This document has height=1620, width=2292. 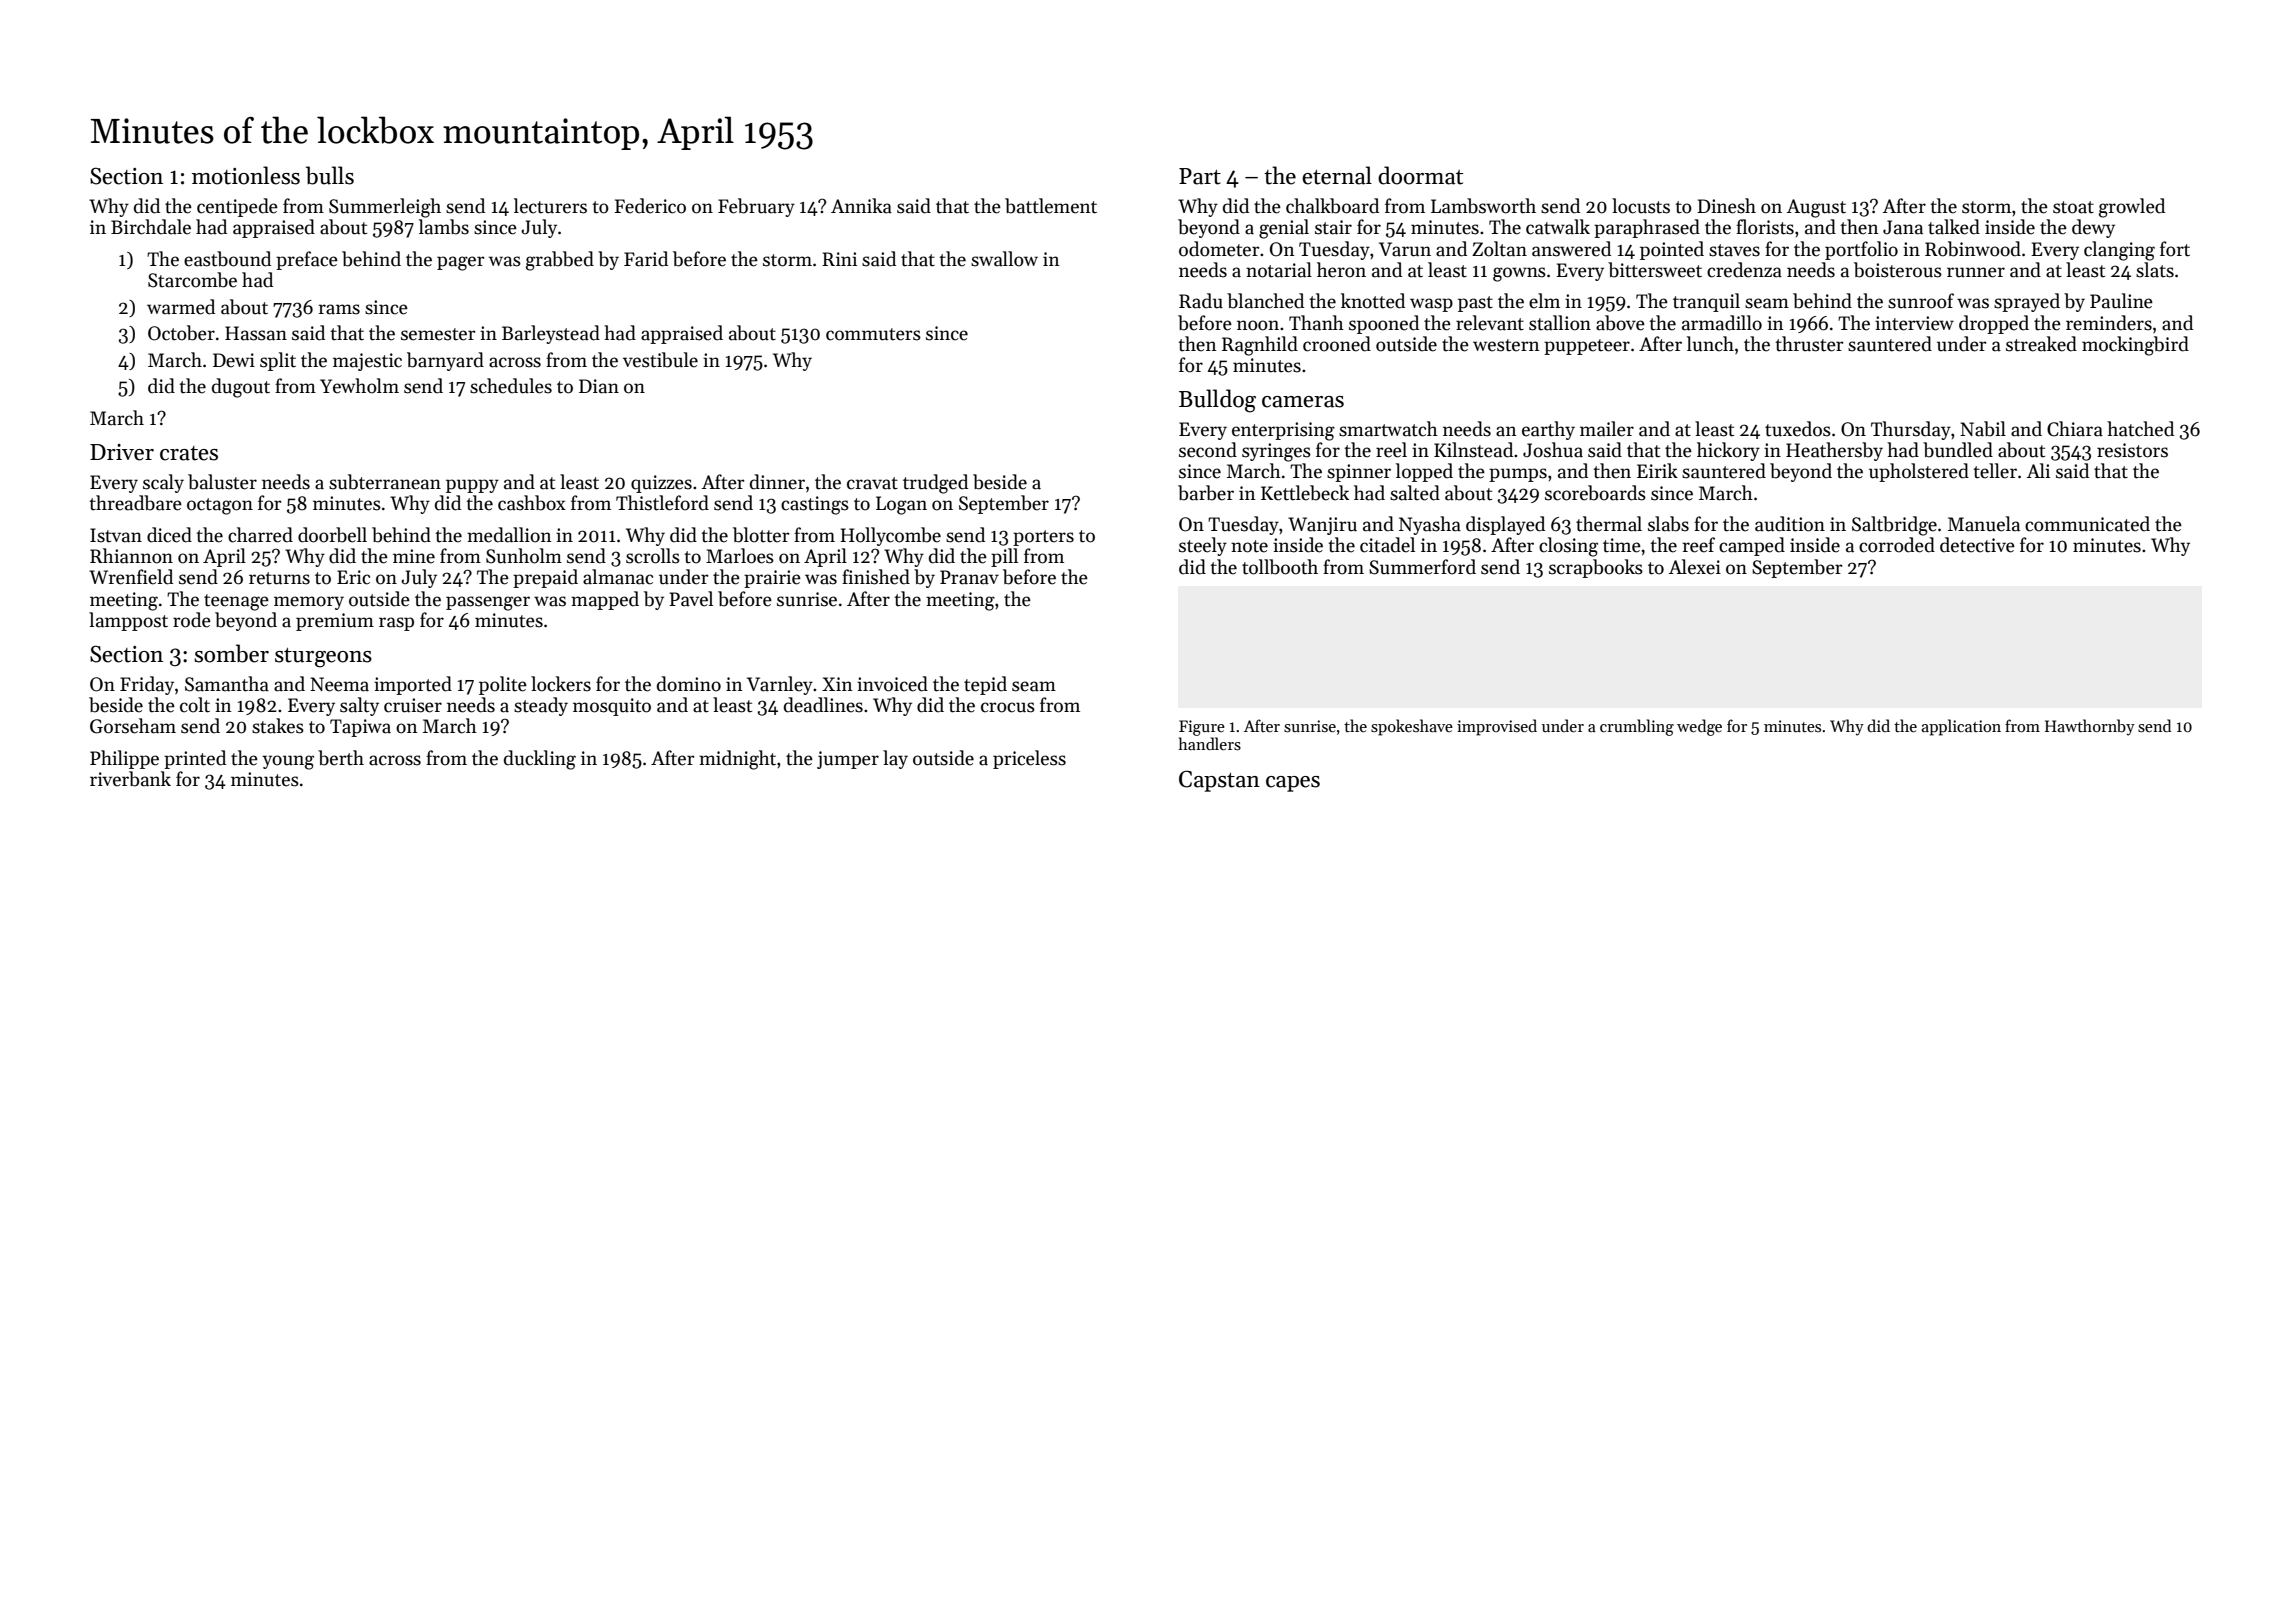 I want to click on capes, so click(x=1293, y=784).
